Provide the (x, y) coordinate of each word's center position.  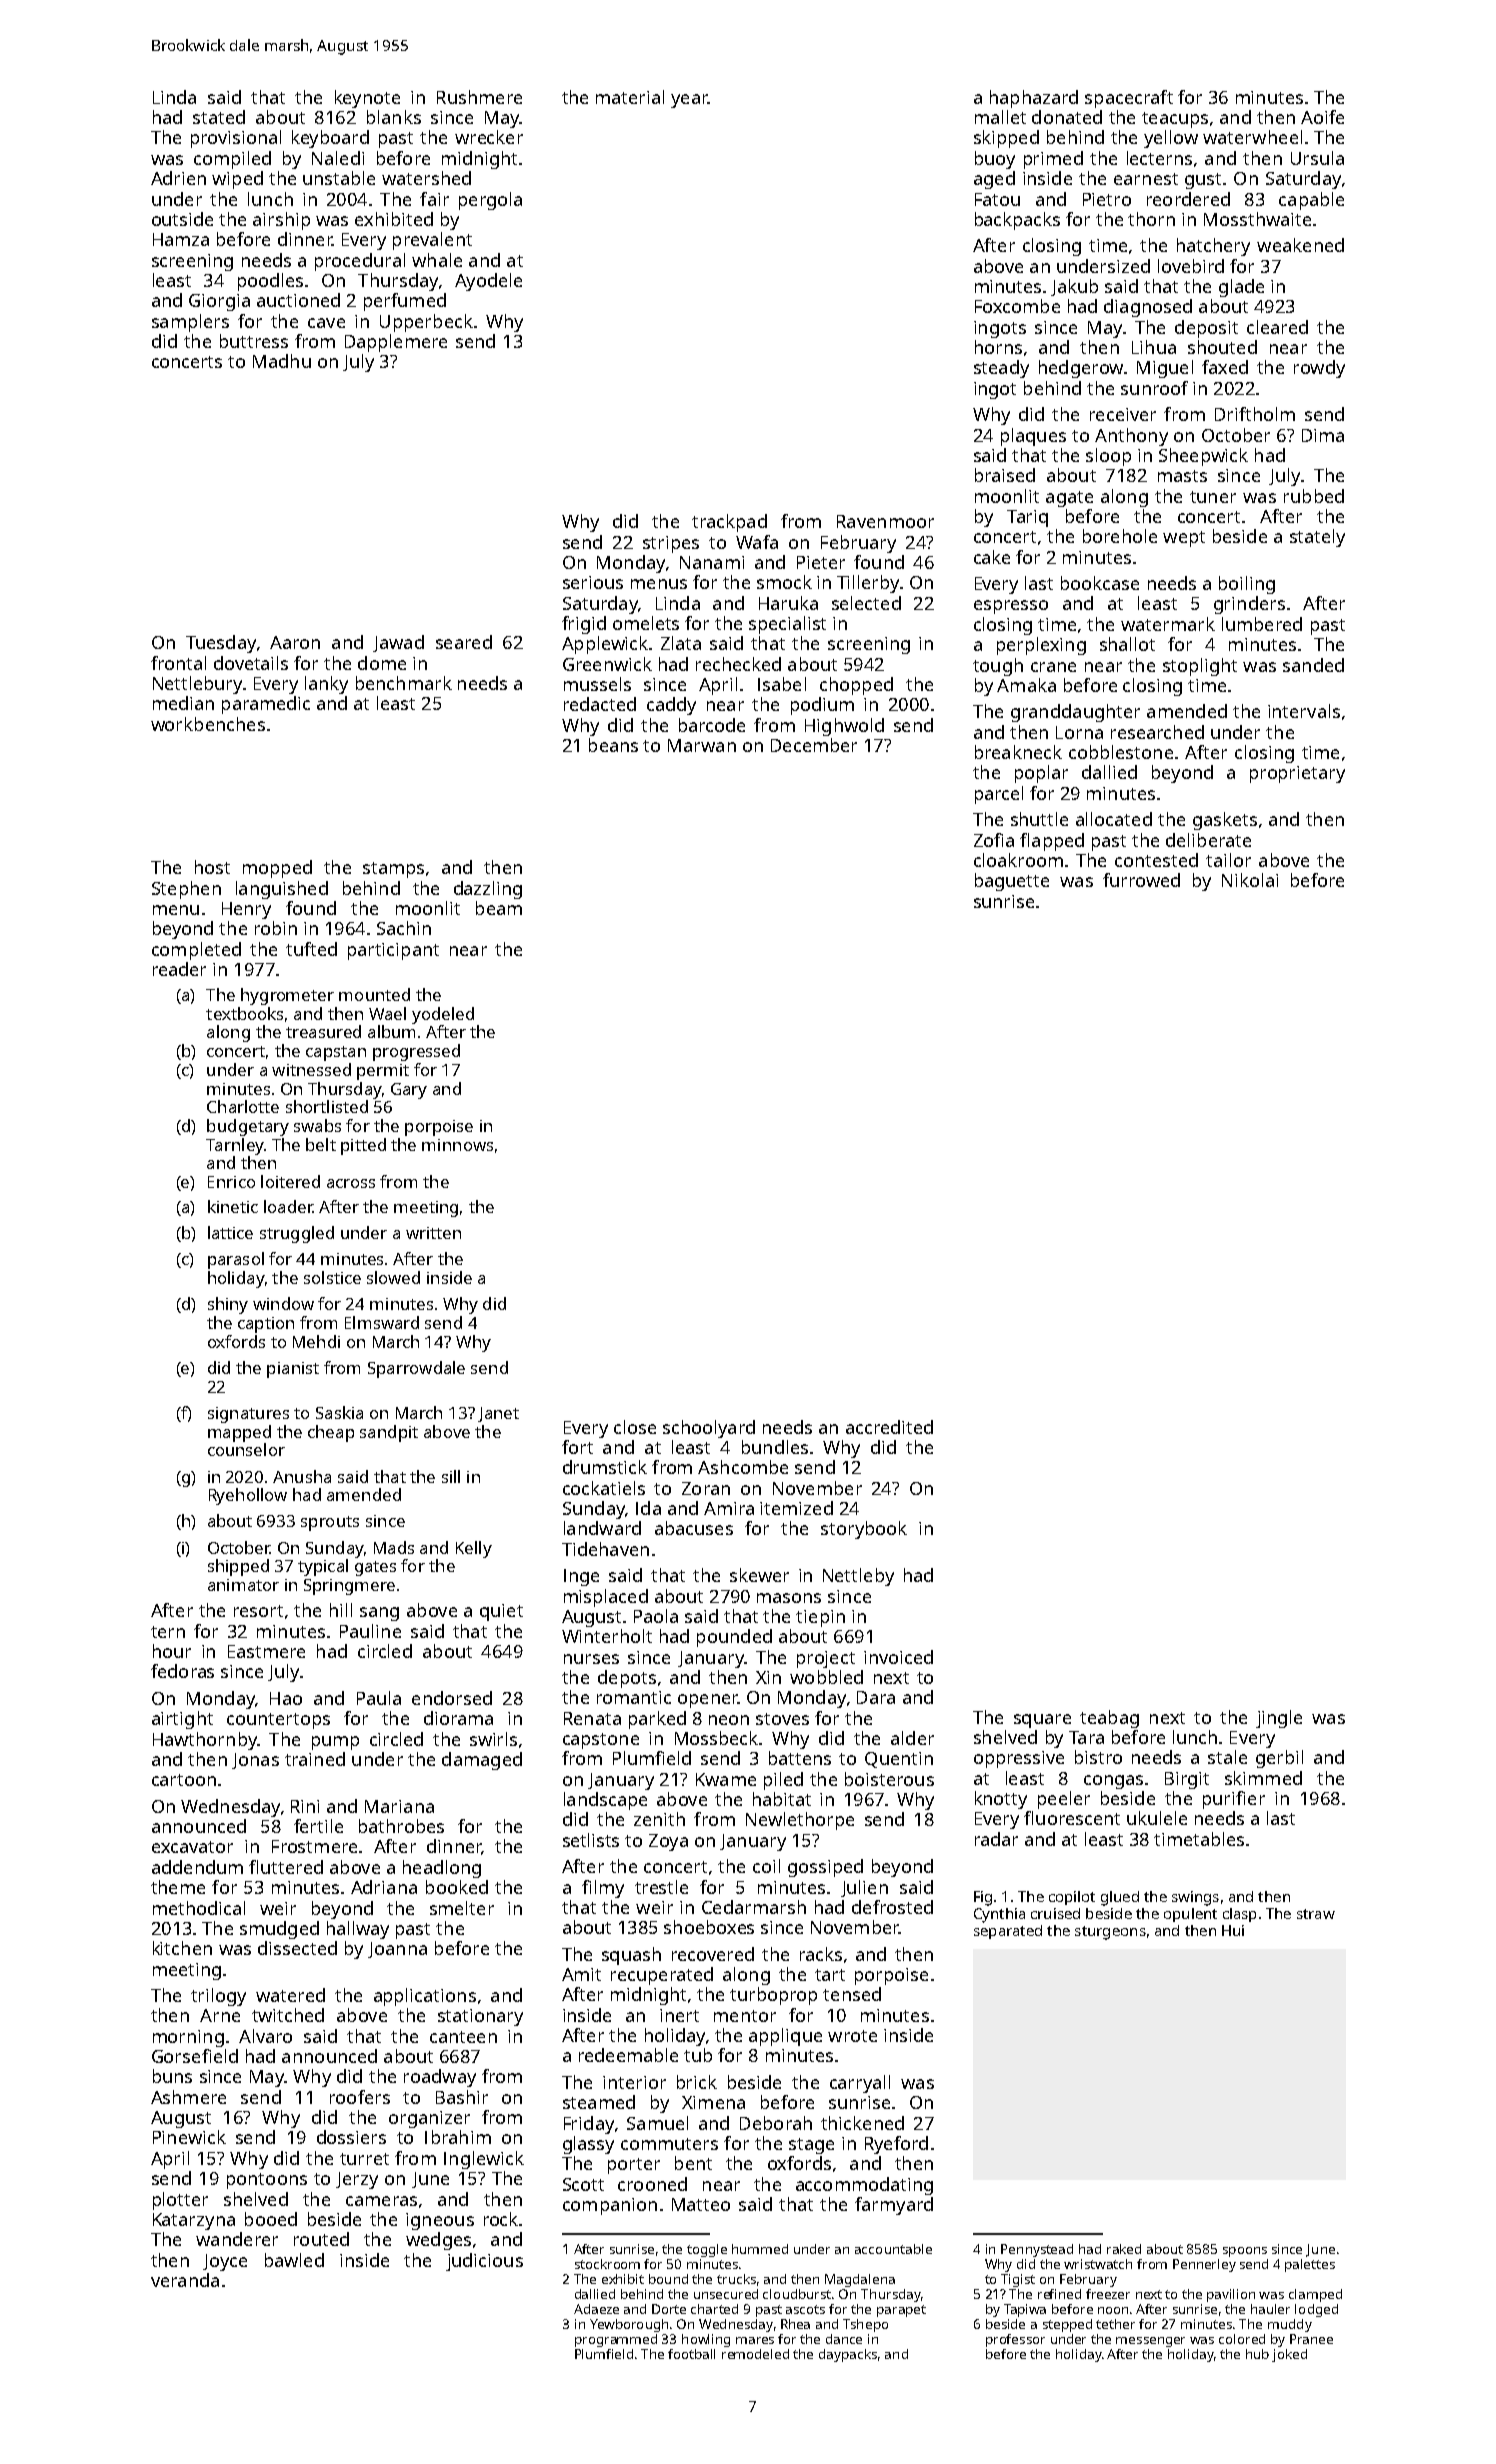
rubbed (1314, 496)
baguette (1012, 882)
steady (1001, 369)
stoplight (1200, 667)
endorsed (452, 1698)
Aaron (295, 642)
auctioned (298, 300)
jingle (1279, 1719)
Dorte (669, 2309)
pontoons (267, 2181)
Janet (498, 1414)
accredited (889, 1427)
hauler (1270, 2309)
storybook (864, 1530)
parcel (999, 795)
